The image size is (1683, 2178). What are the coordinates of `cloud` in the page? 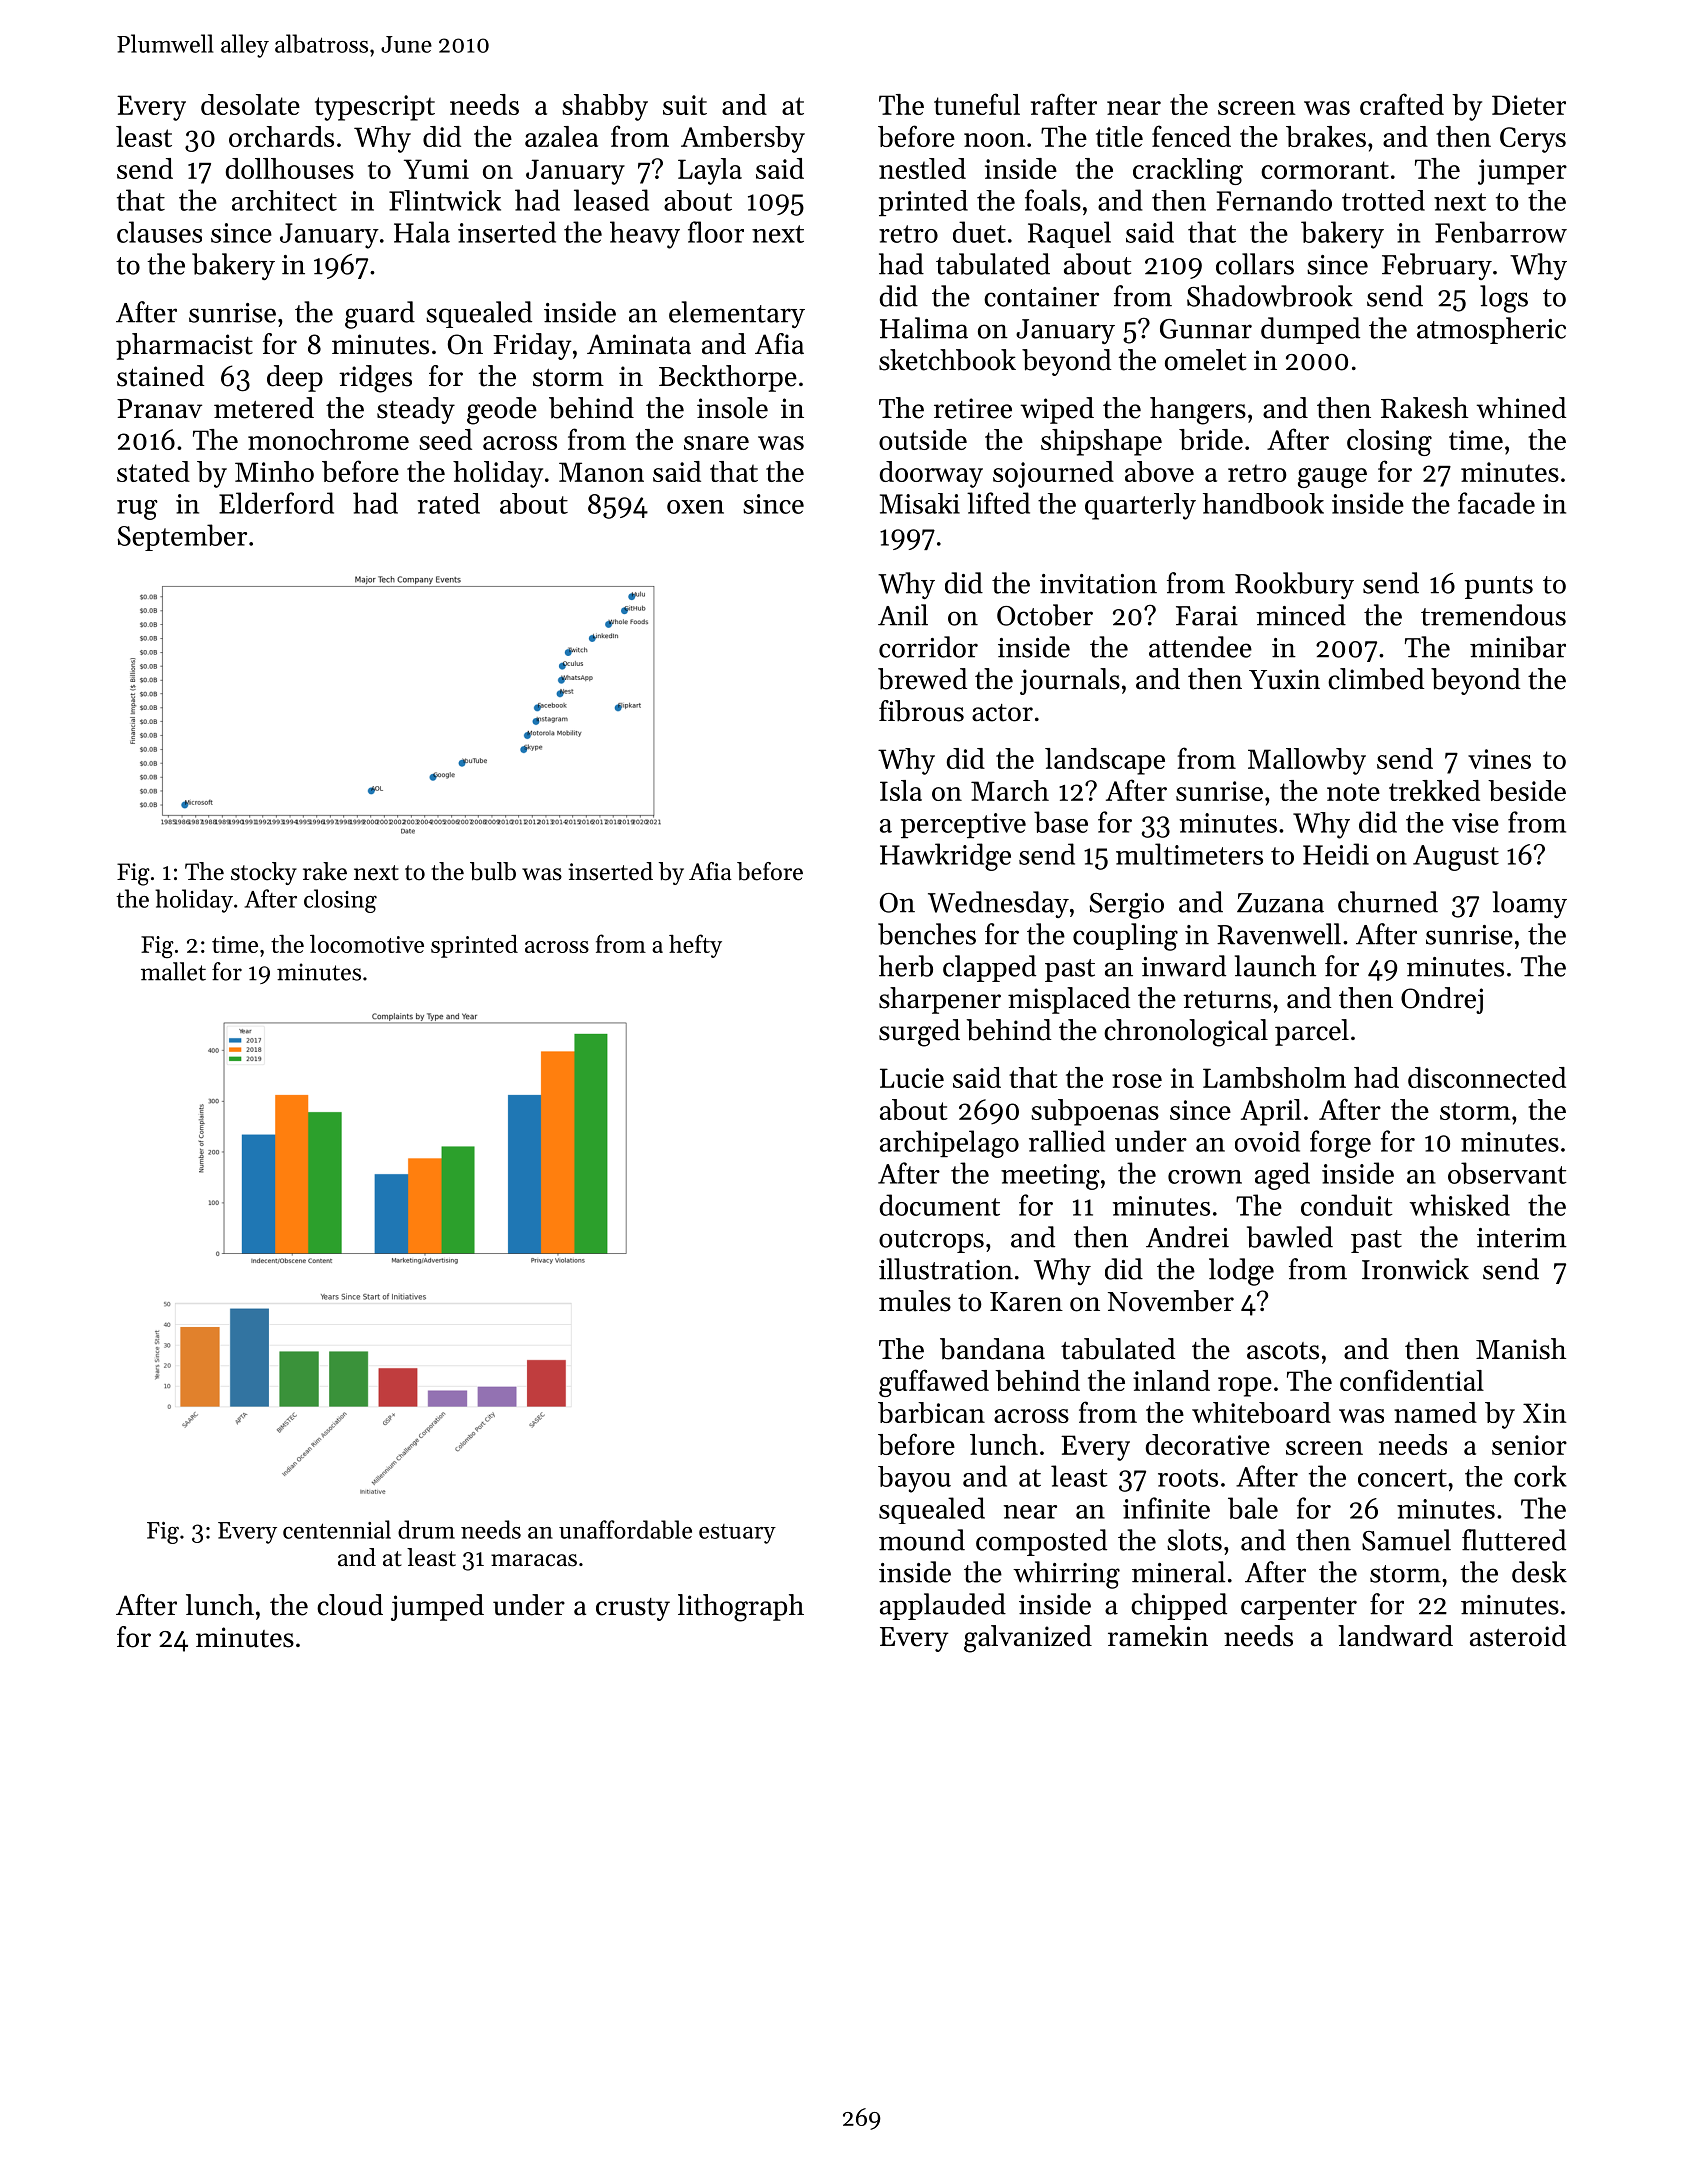 It's located at (350, 1605).
